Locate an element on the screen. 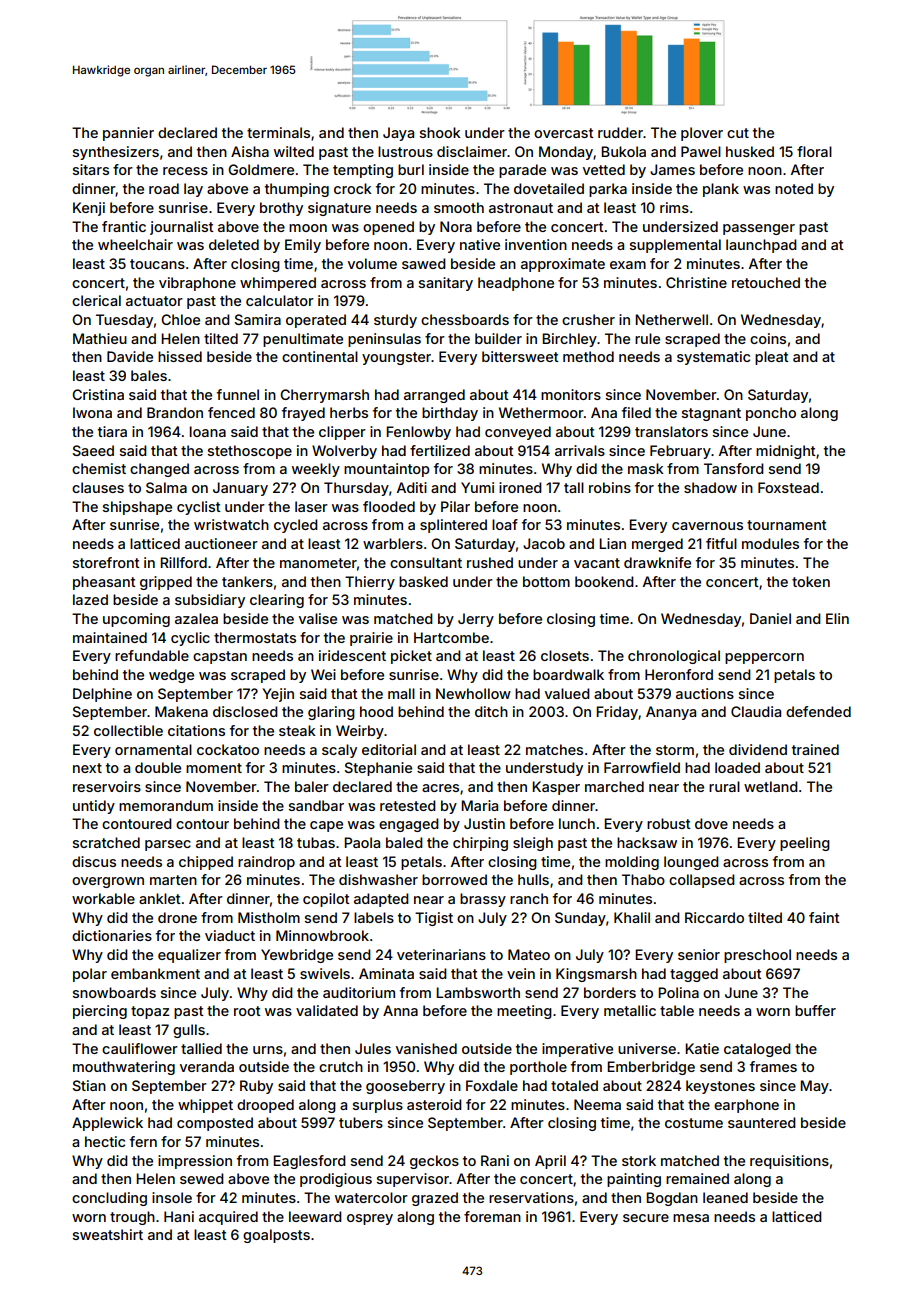 The image size is (924, 1308). Delphine is located at coordinates (102, 695).
